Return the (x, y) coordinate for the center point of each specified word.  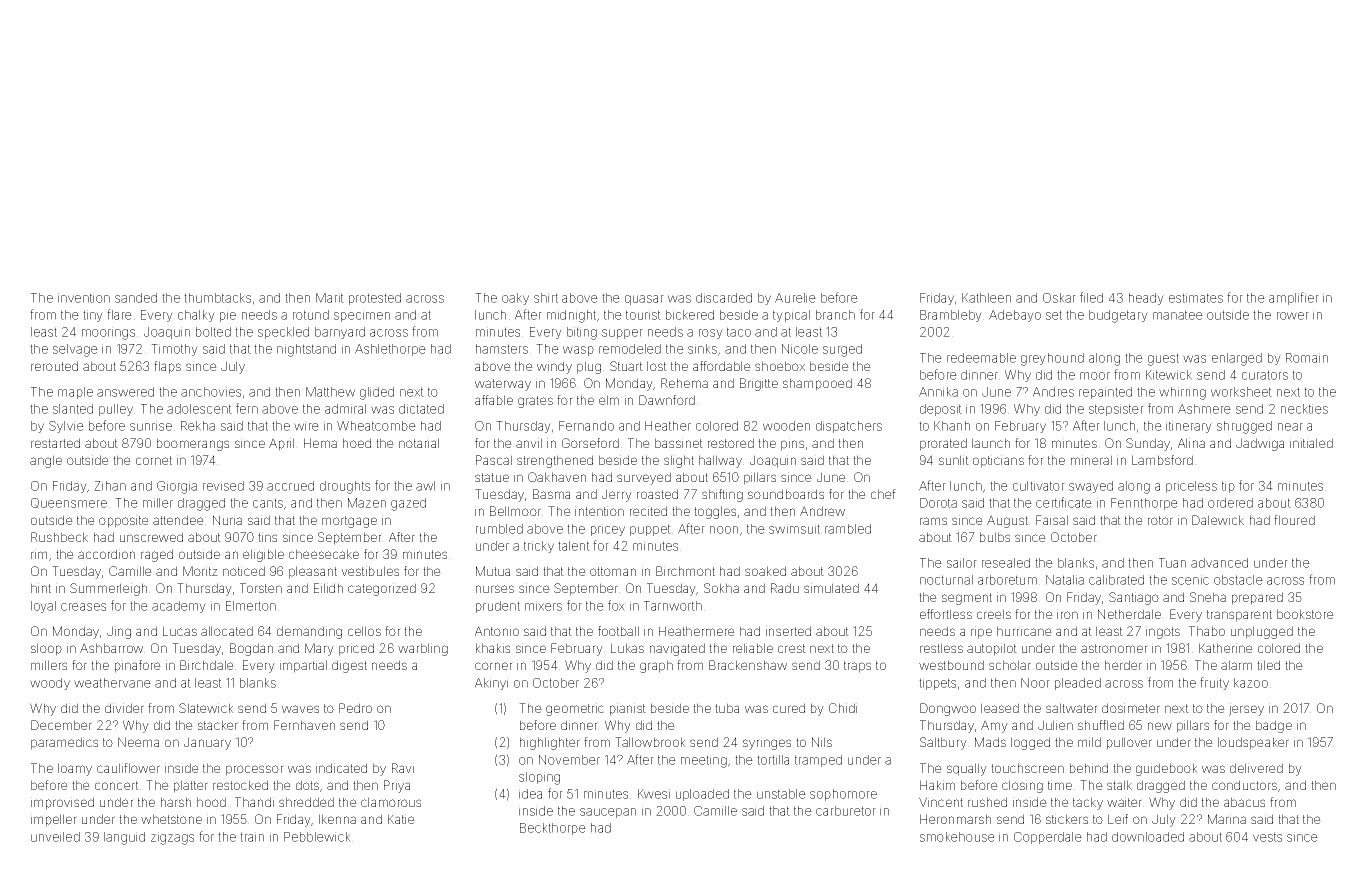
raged (157, 555)
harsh (176, 802)
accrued (290, 486)
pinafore (138, 666)
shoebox (780, 366)
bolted (213, 332)
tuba (727, 708)
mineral (1091, 460)
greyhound (1052, 359)
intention (599, 511)
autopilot (992, 649)
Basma (551, 494)
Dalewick (1218, 520)
